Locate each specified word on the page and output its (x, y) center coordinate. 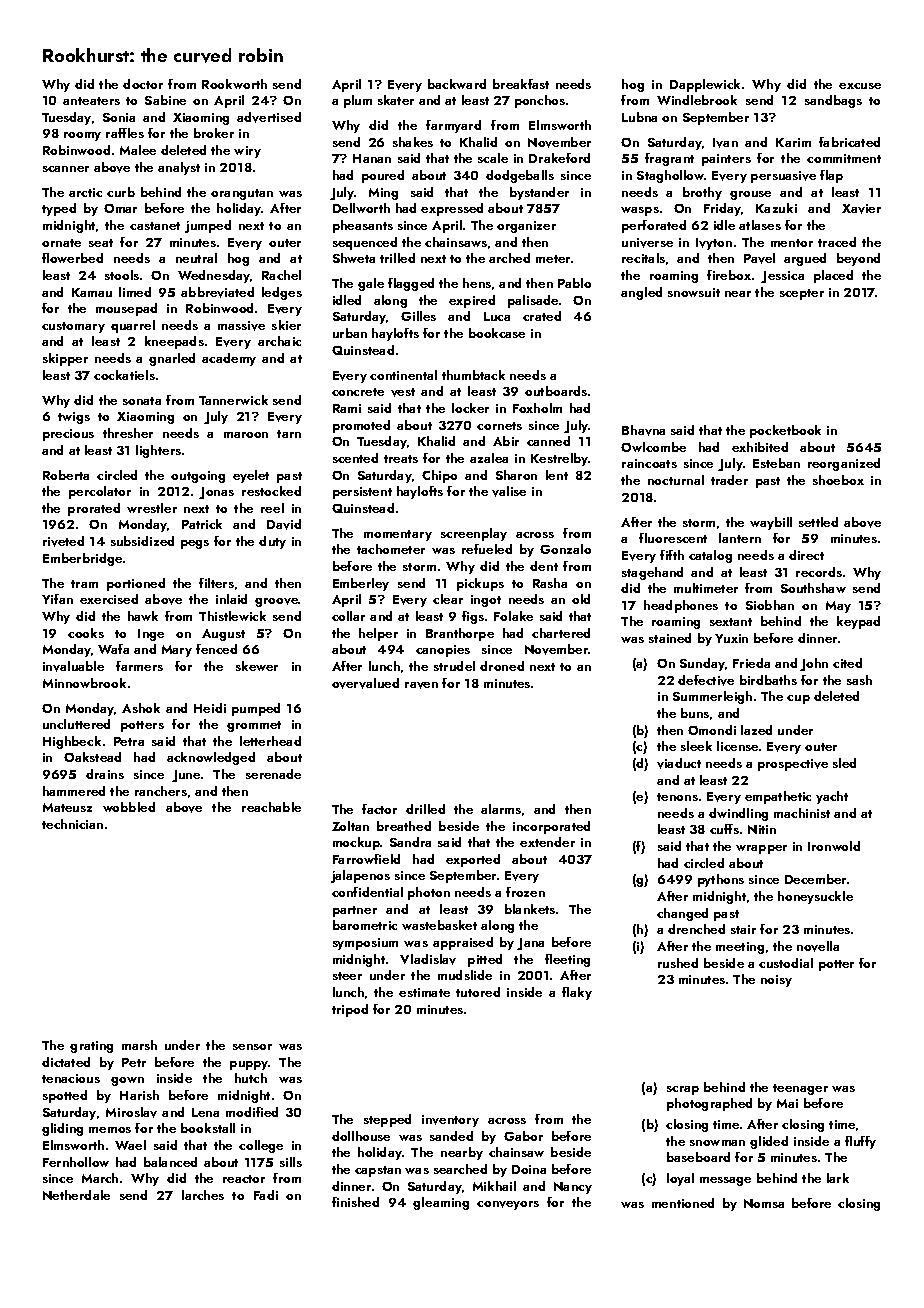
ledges (282, 293)
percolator (100, 492)
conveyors (508, 1205)
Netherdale (76, 1195)
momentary (398, 535)
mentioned (683, 1203)
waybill (771, 523)
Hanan (372, 158)
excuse (860, 86)
